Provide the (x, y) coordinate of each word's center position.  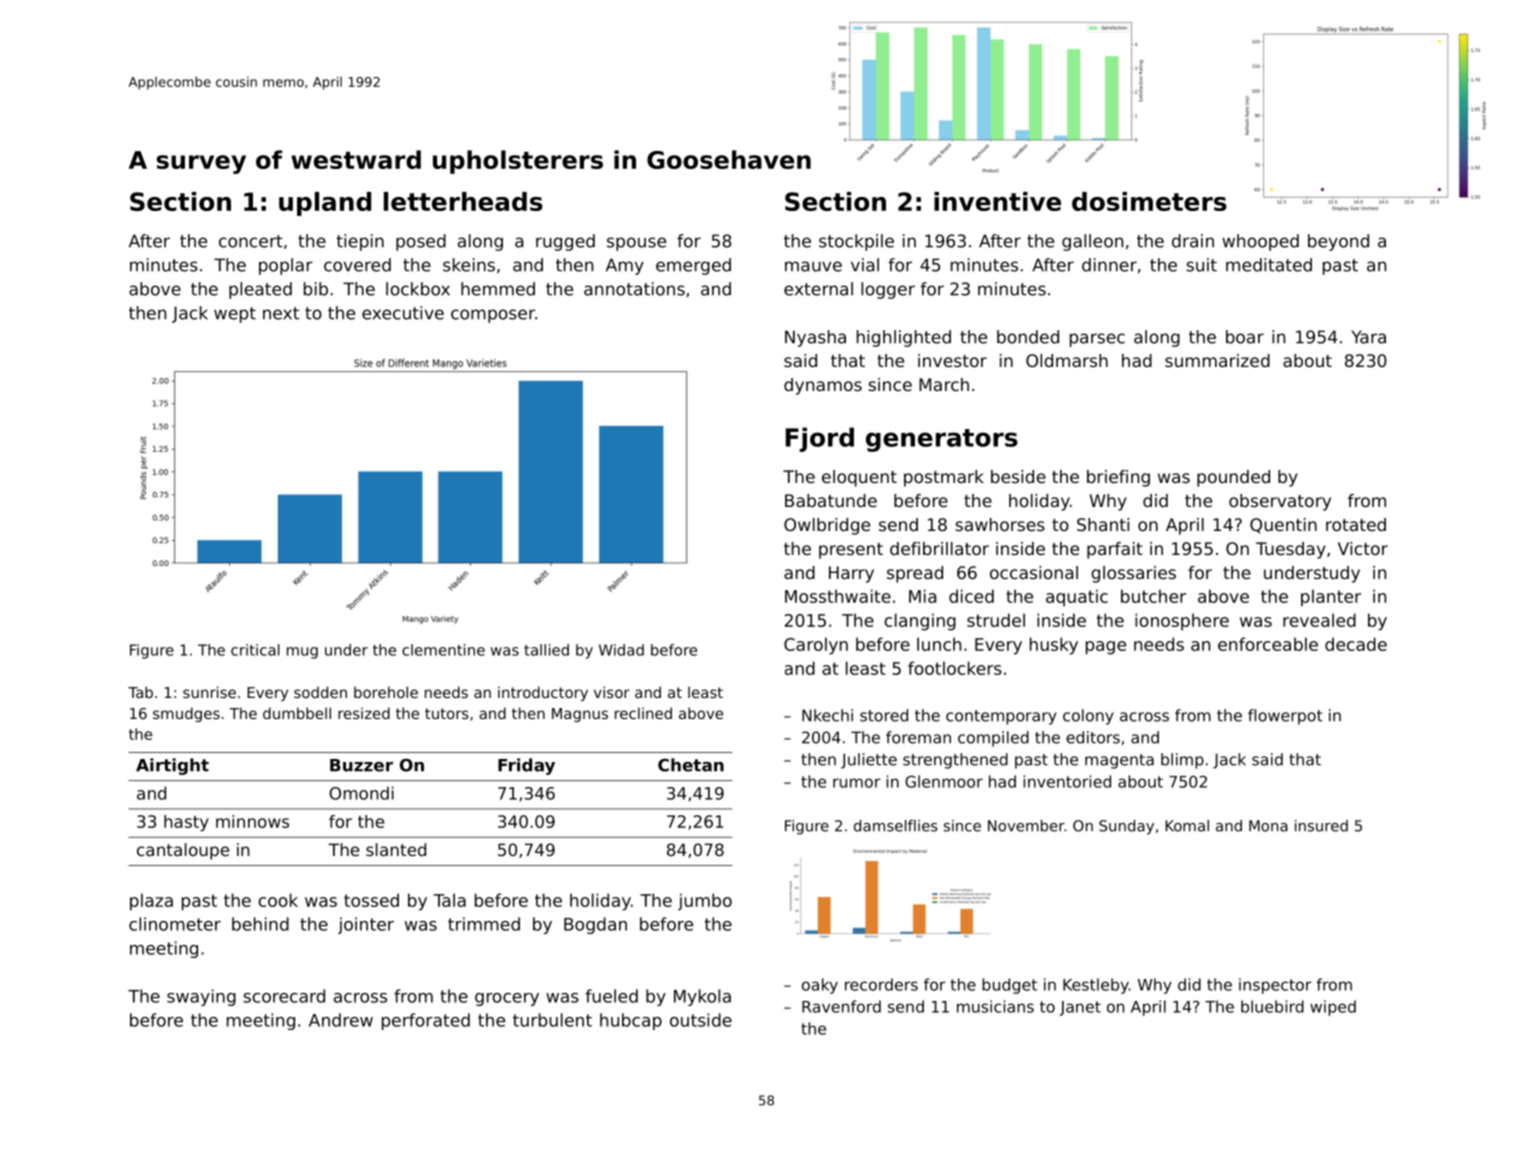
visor (612, 692)
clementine (443, 650)
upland (325, 204)
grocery (507, 999)
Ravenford (841, 1006)
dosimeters (1149, 201)
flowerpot (1285, 717)
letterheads (463, 201)
